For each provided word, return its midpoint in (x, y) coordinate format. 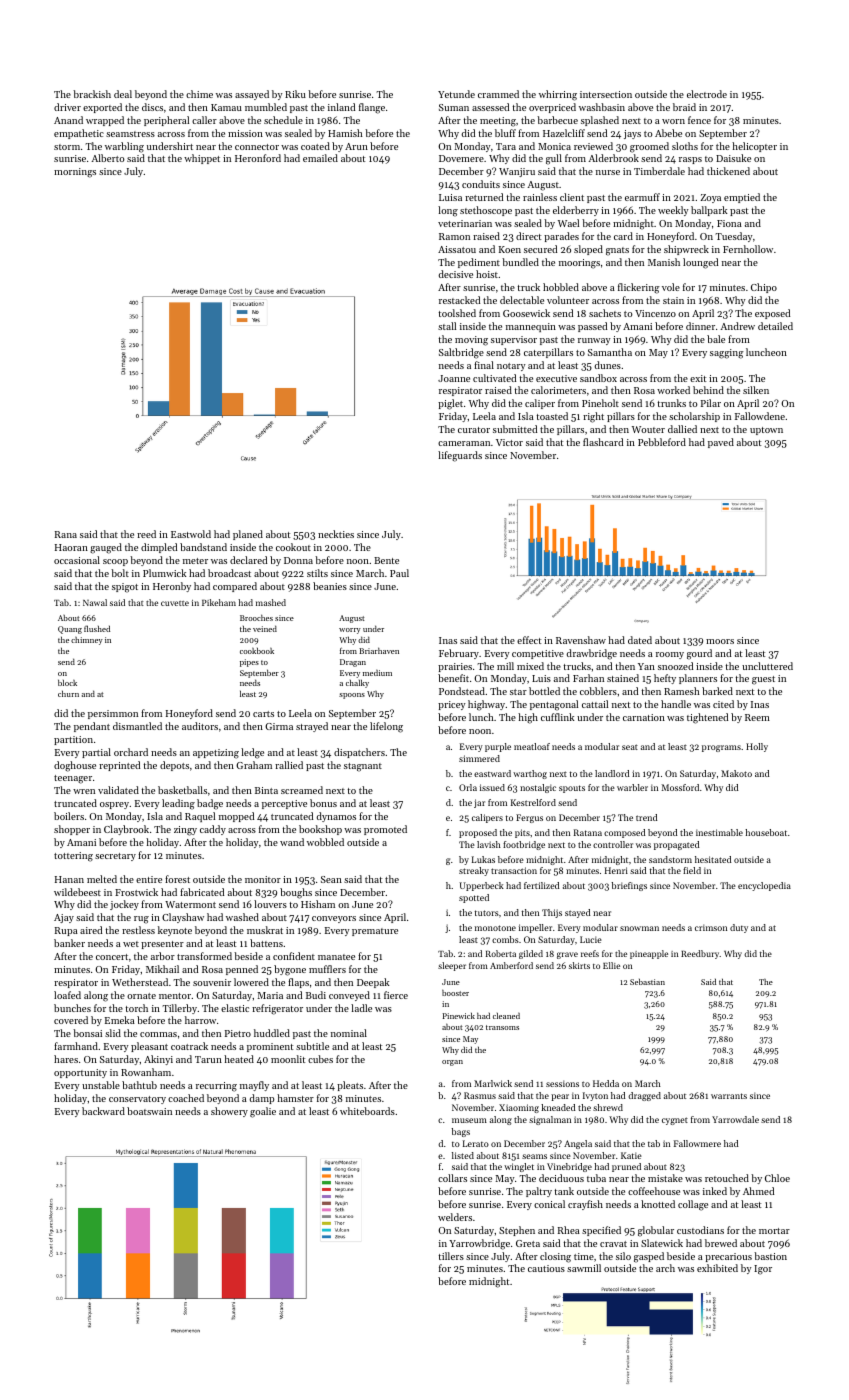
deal (123, 94)
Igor (763, 1270)
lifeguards (460, 456)
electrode (707, 94)
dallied (682, 429)
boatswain (149, 1111)
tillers (451, 1256)
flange (372, 108)
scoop (115, 562)
